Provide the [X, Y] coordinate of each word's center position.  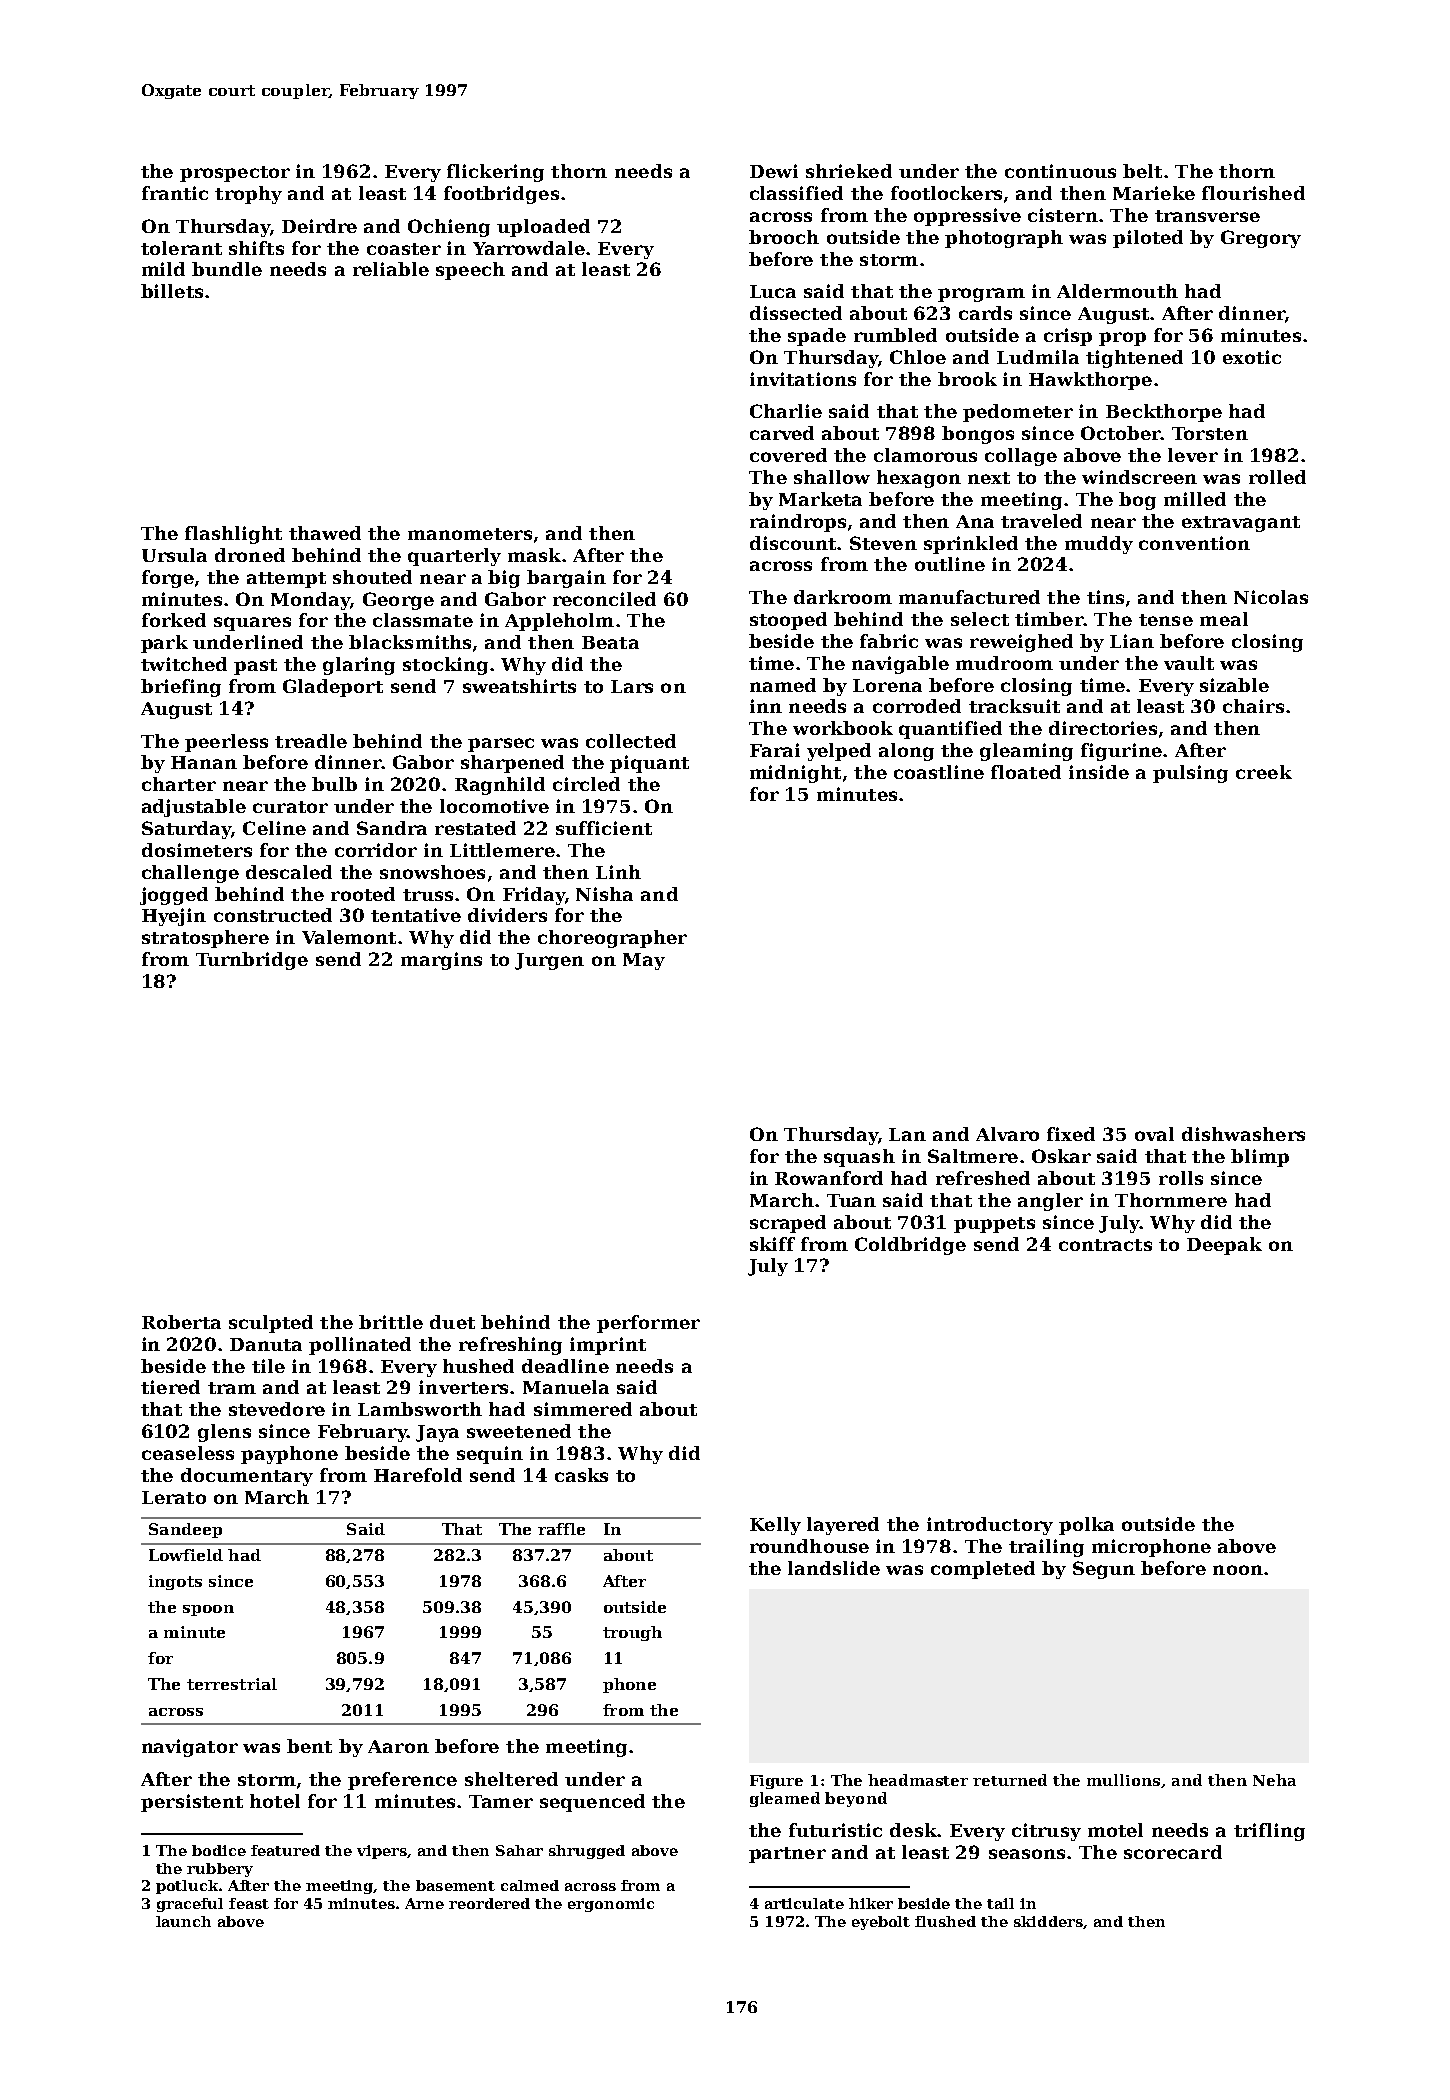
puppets [994, 1225]
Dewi [774, 171]
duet [452, 1322]
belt [1142, 171]
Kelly [775, 1526]
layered [843, 1526]
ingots [175, 1582]
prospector [235, 174]
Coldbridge [910, 1246]
